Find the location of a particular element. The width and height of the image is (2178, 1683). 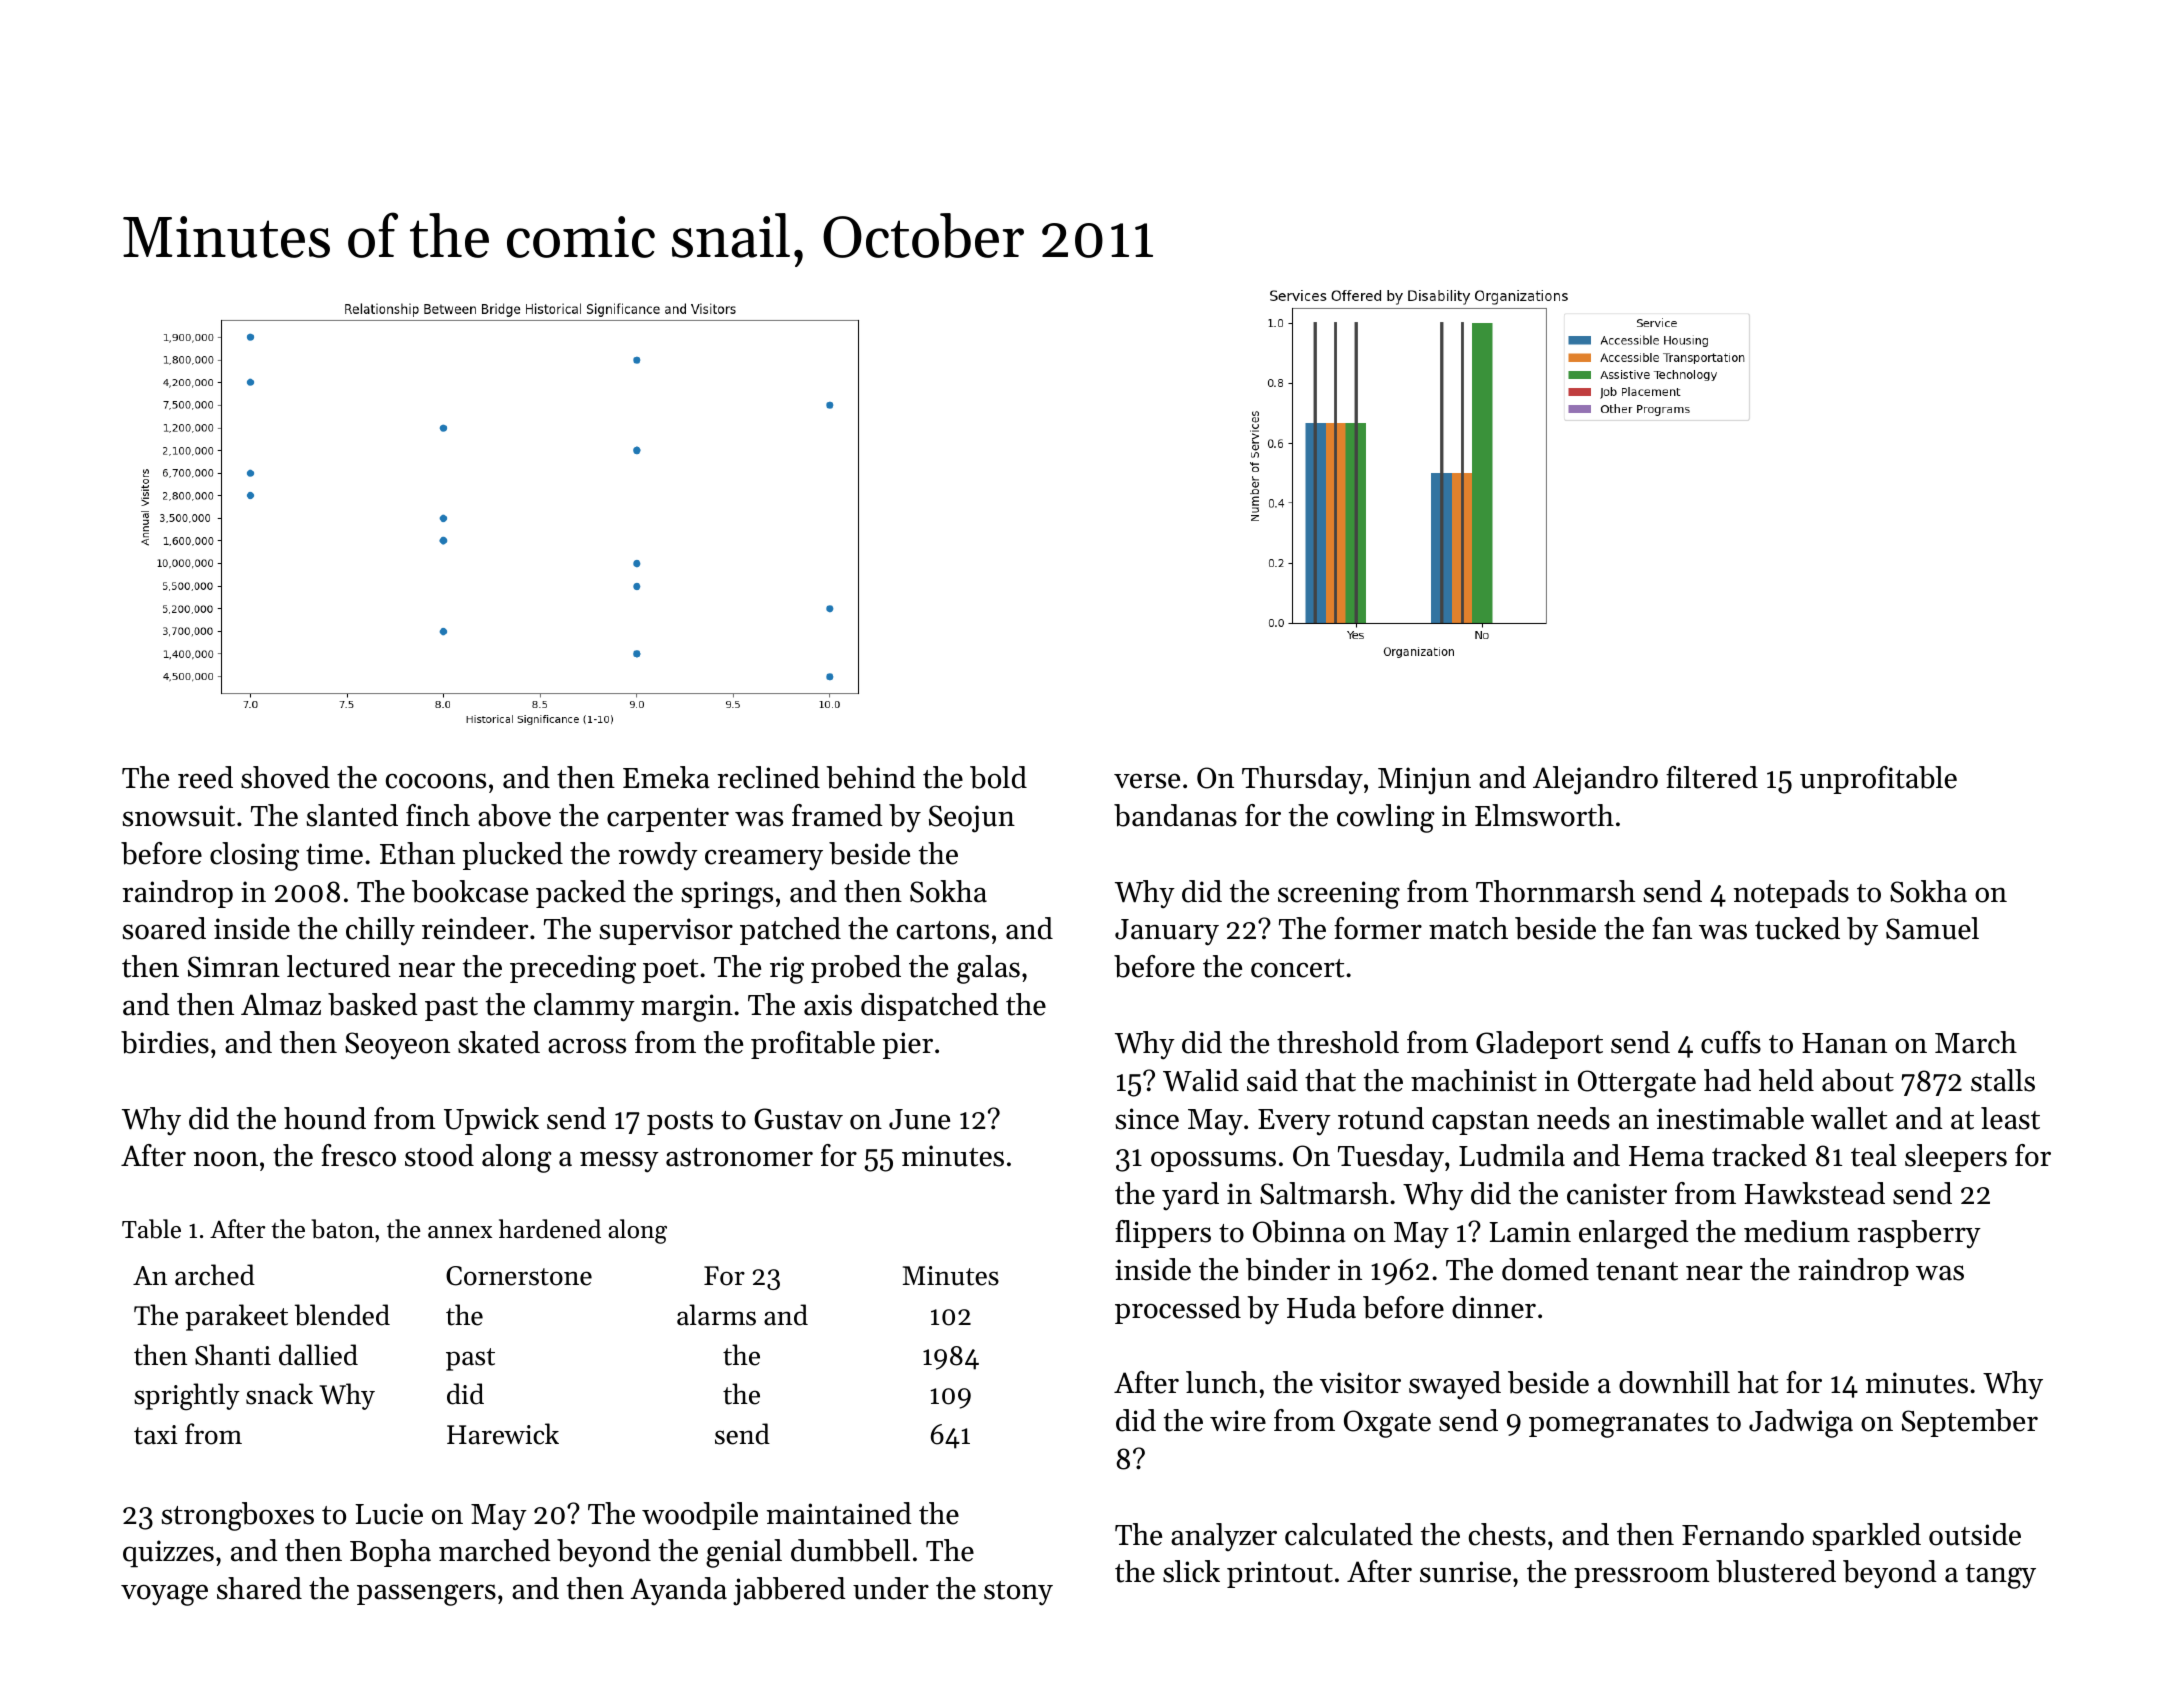

notepads is located at coordinates (1791, 894).
